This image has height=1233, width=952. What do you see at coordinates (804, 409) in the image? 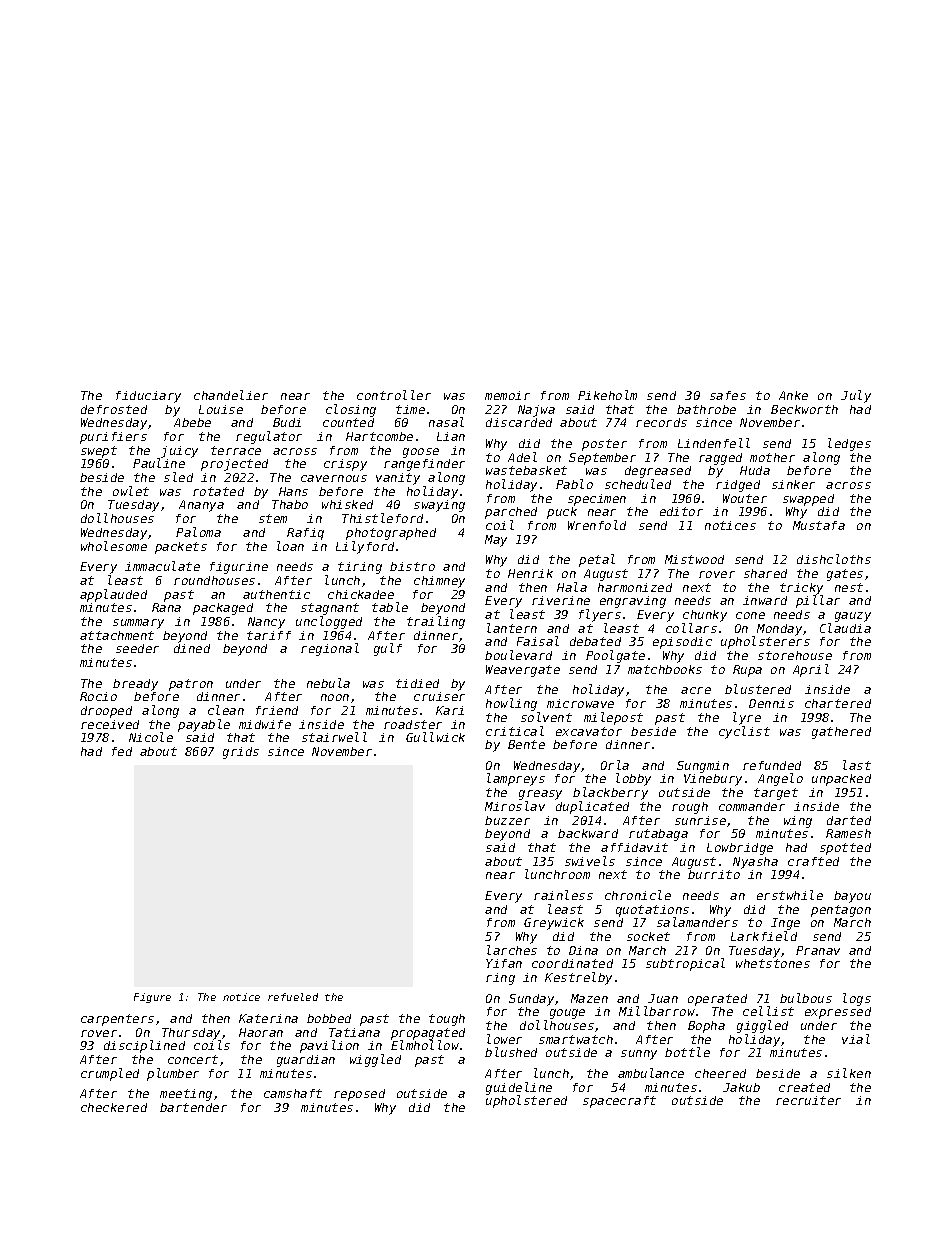
I see `Beckworth` at bounding box center [804, 409].
